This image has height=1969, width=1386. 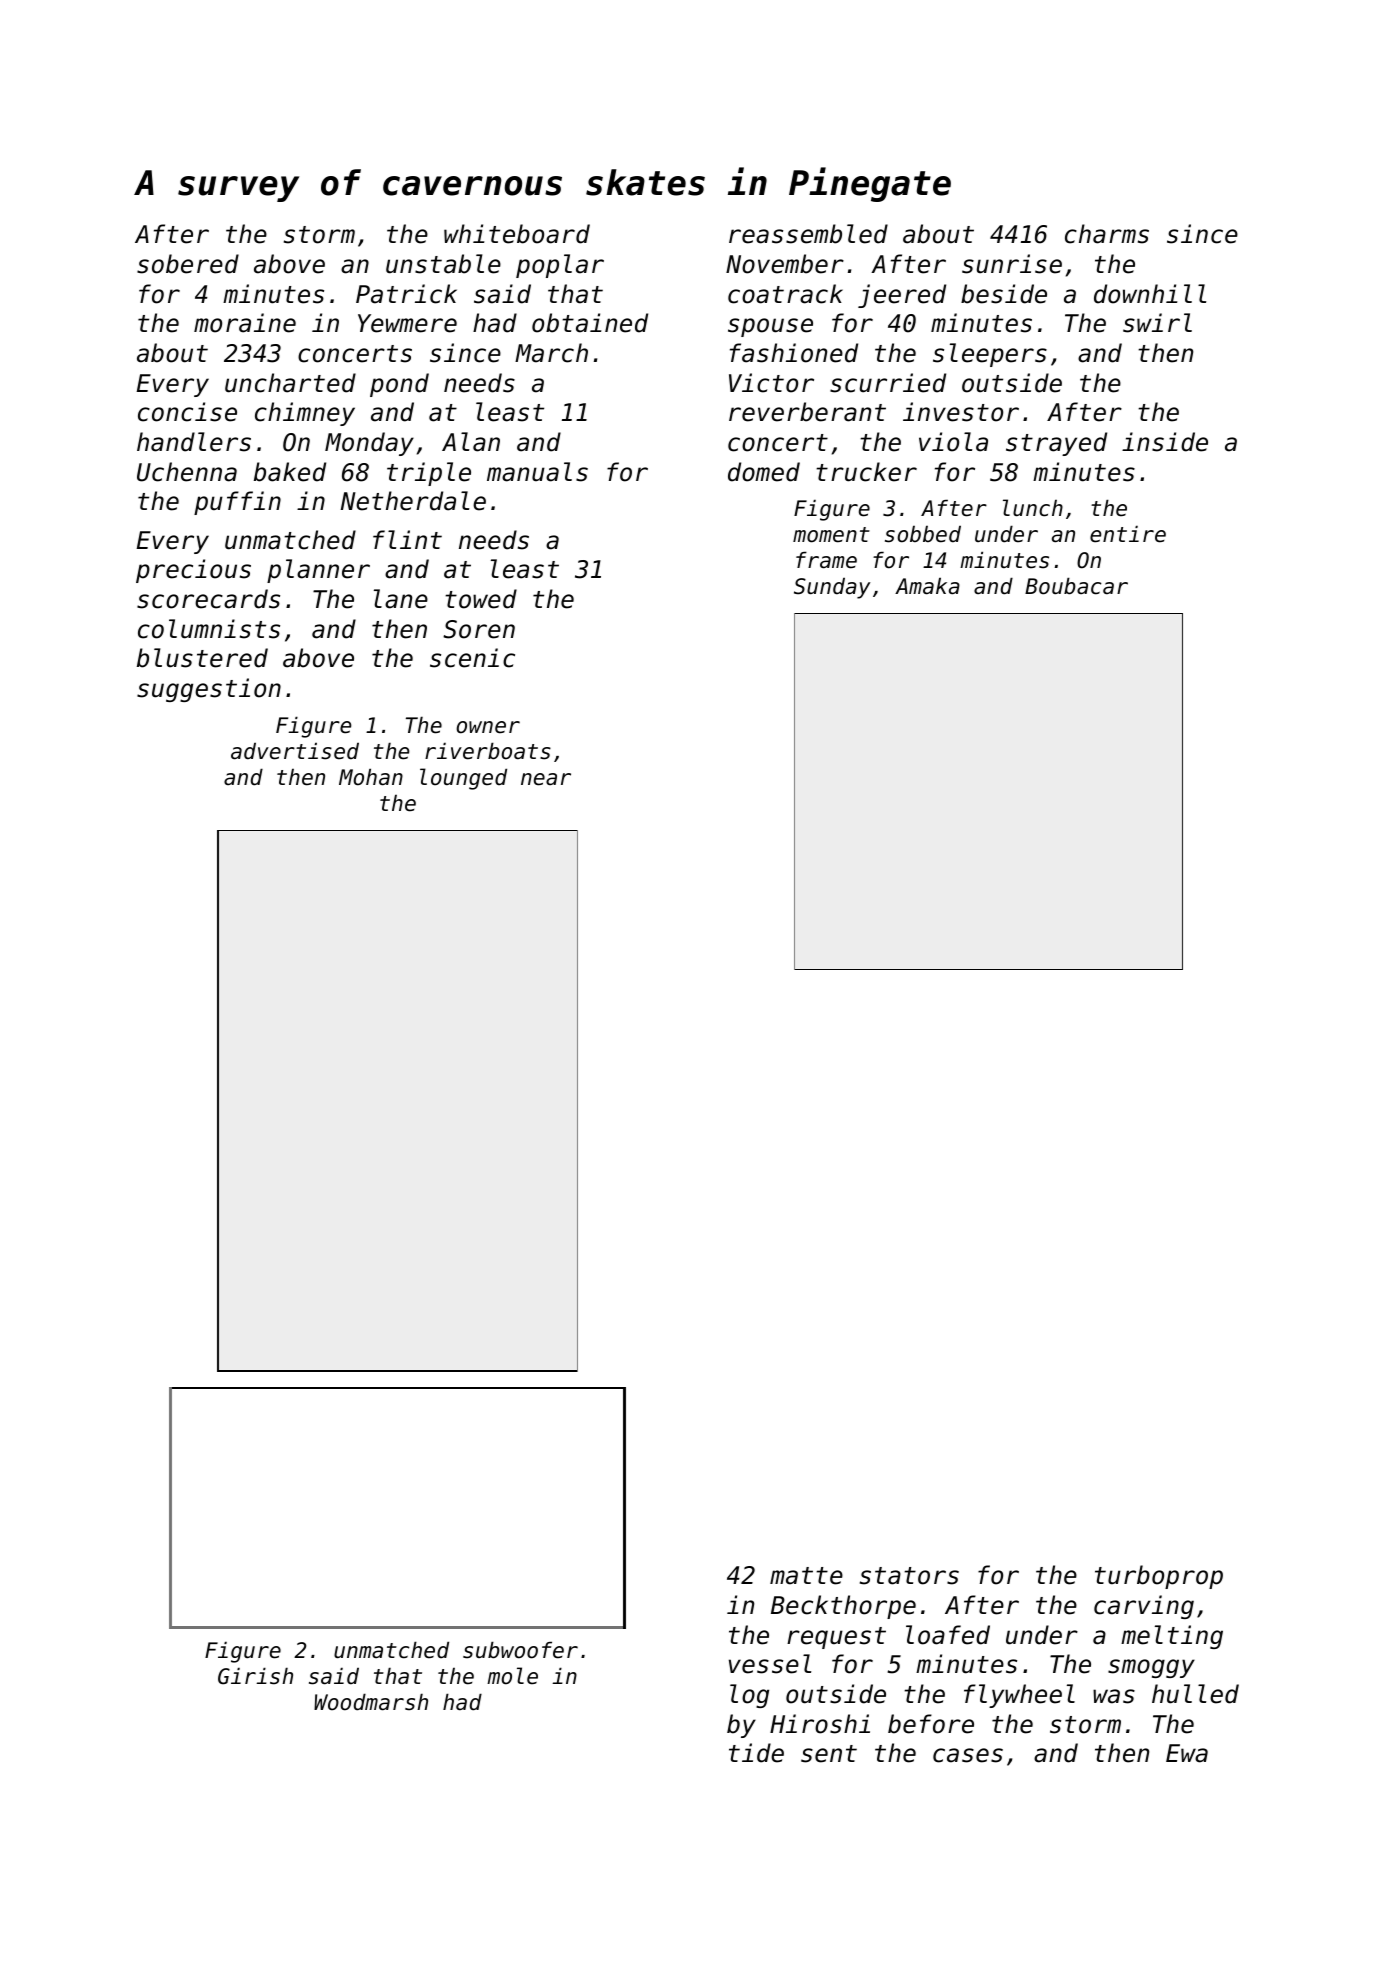 I want to click on stators, so click(x=909, y=1576).
